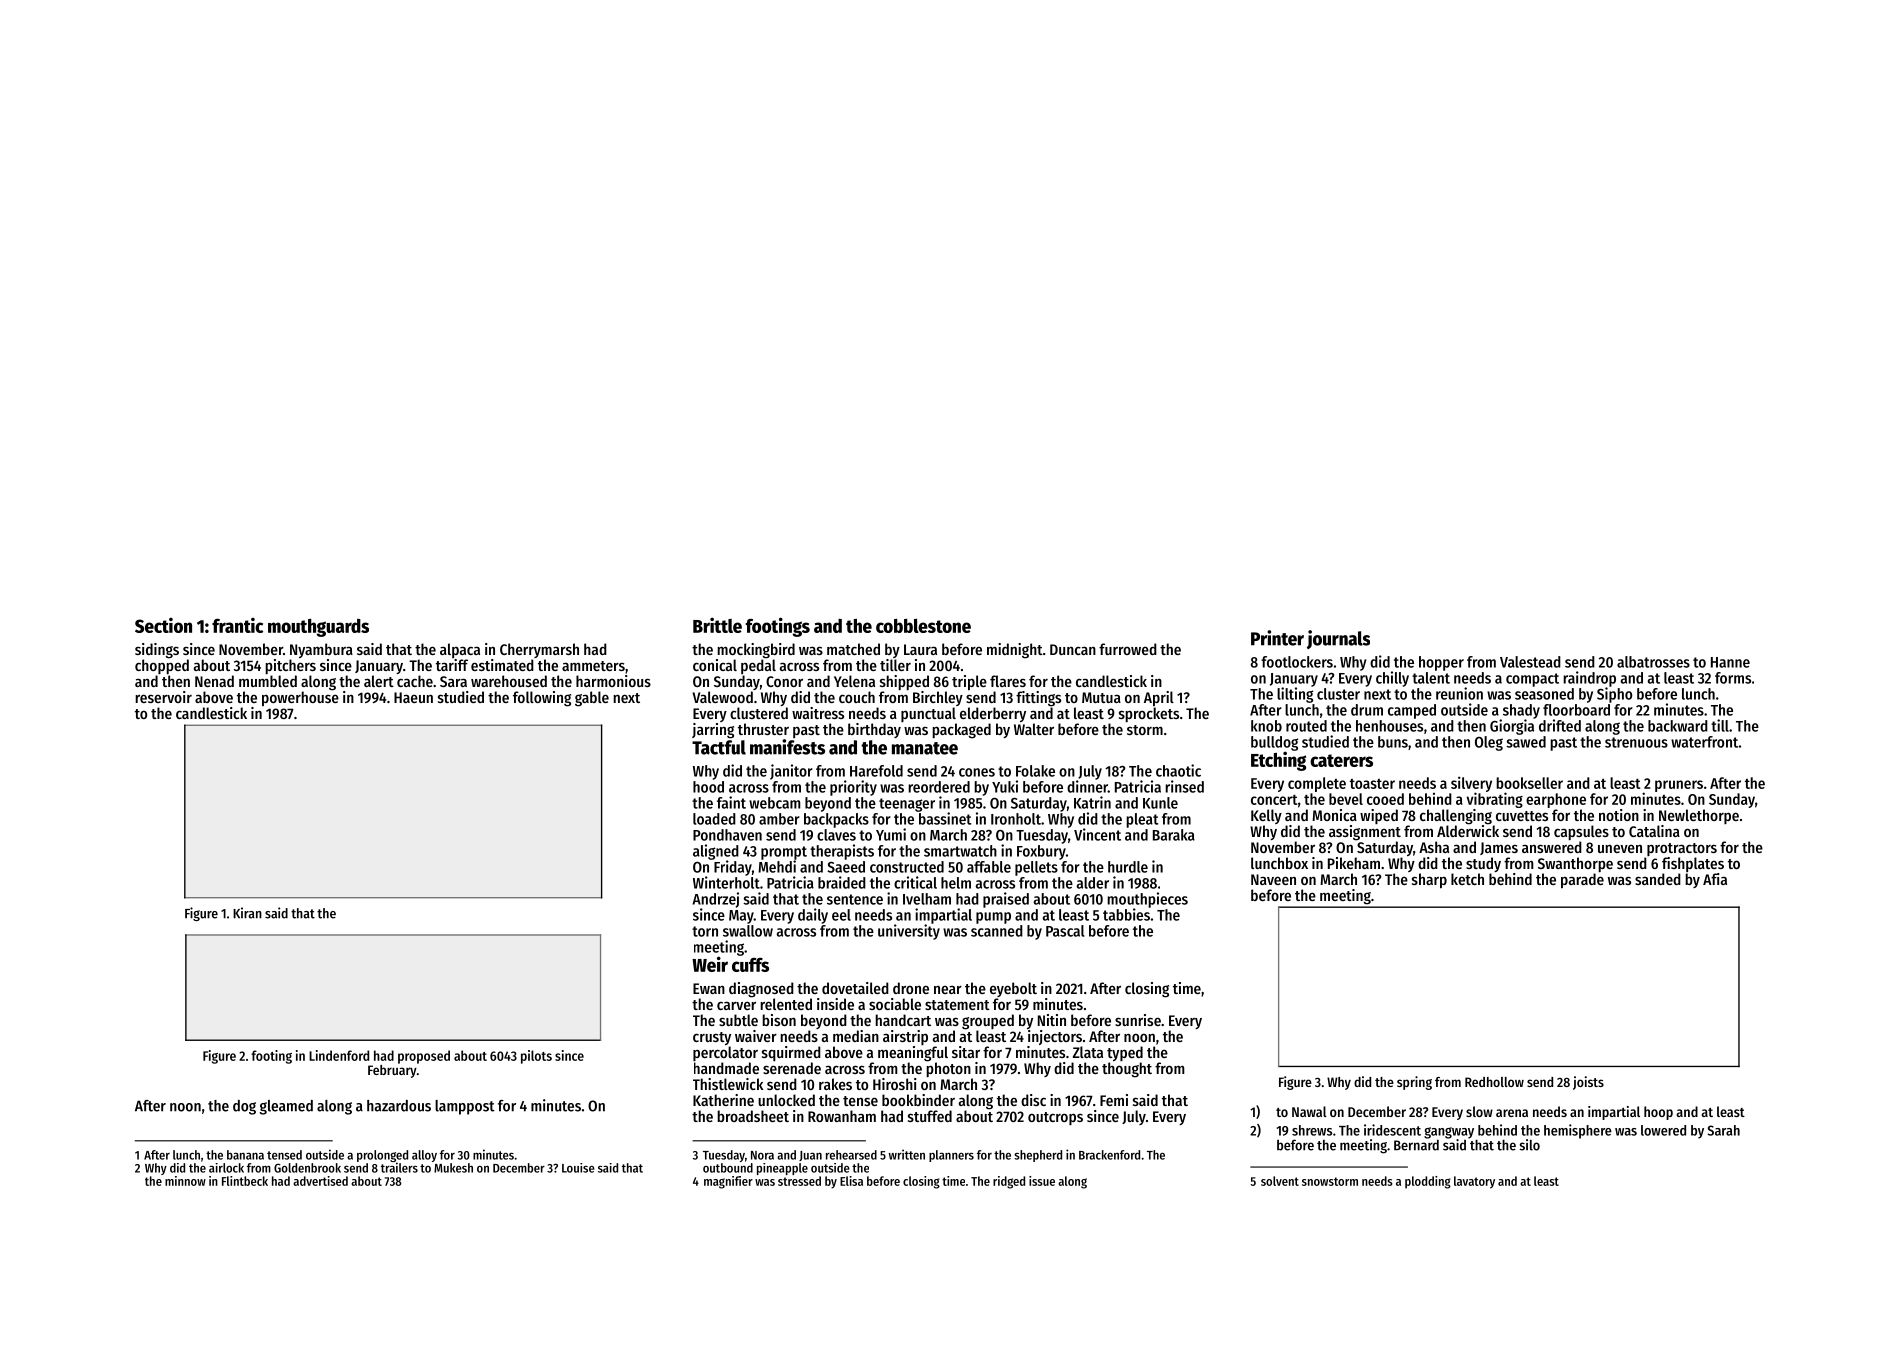 This page has width=1902, height=1345. What do you see at coordinates (728, 1182) in the page?
I see `magnifier` at bounding box center [728, 1182].
